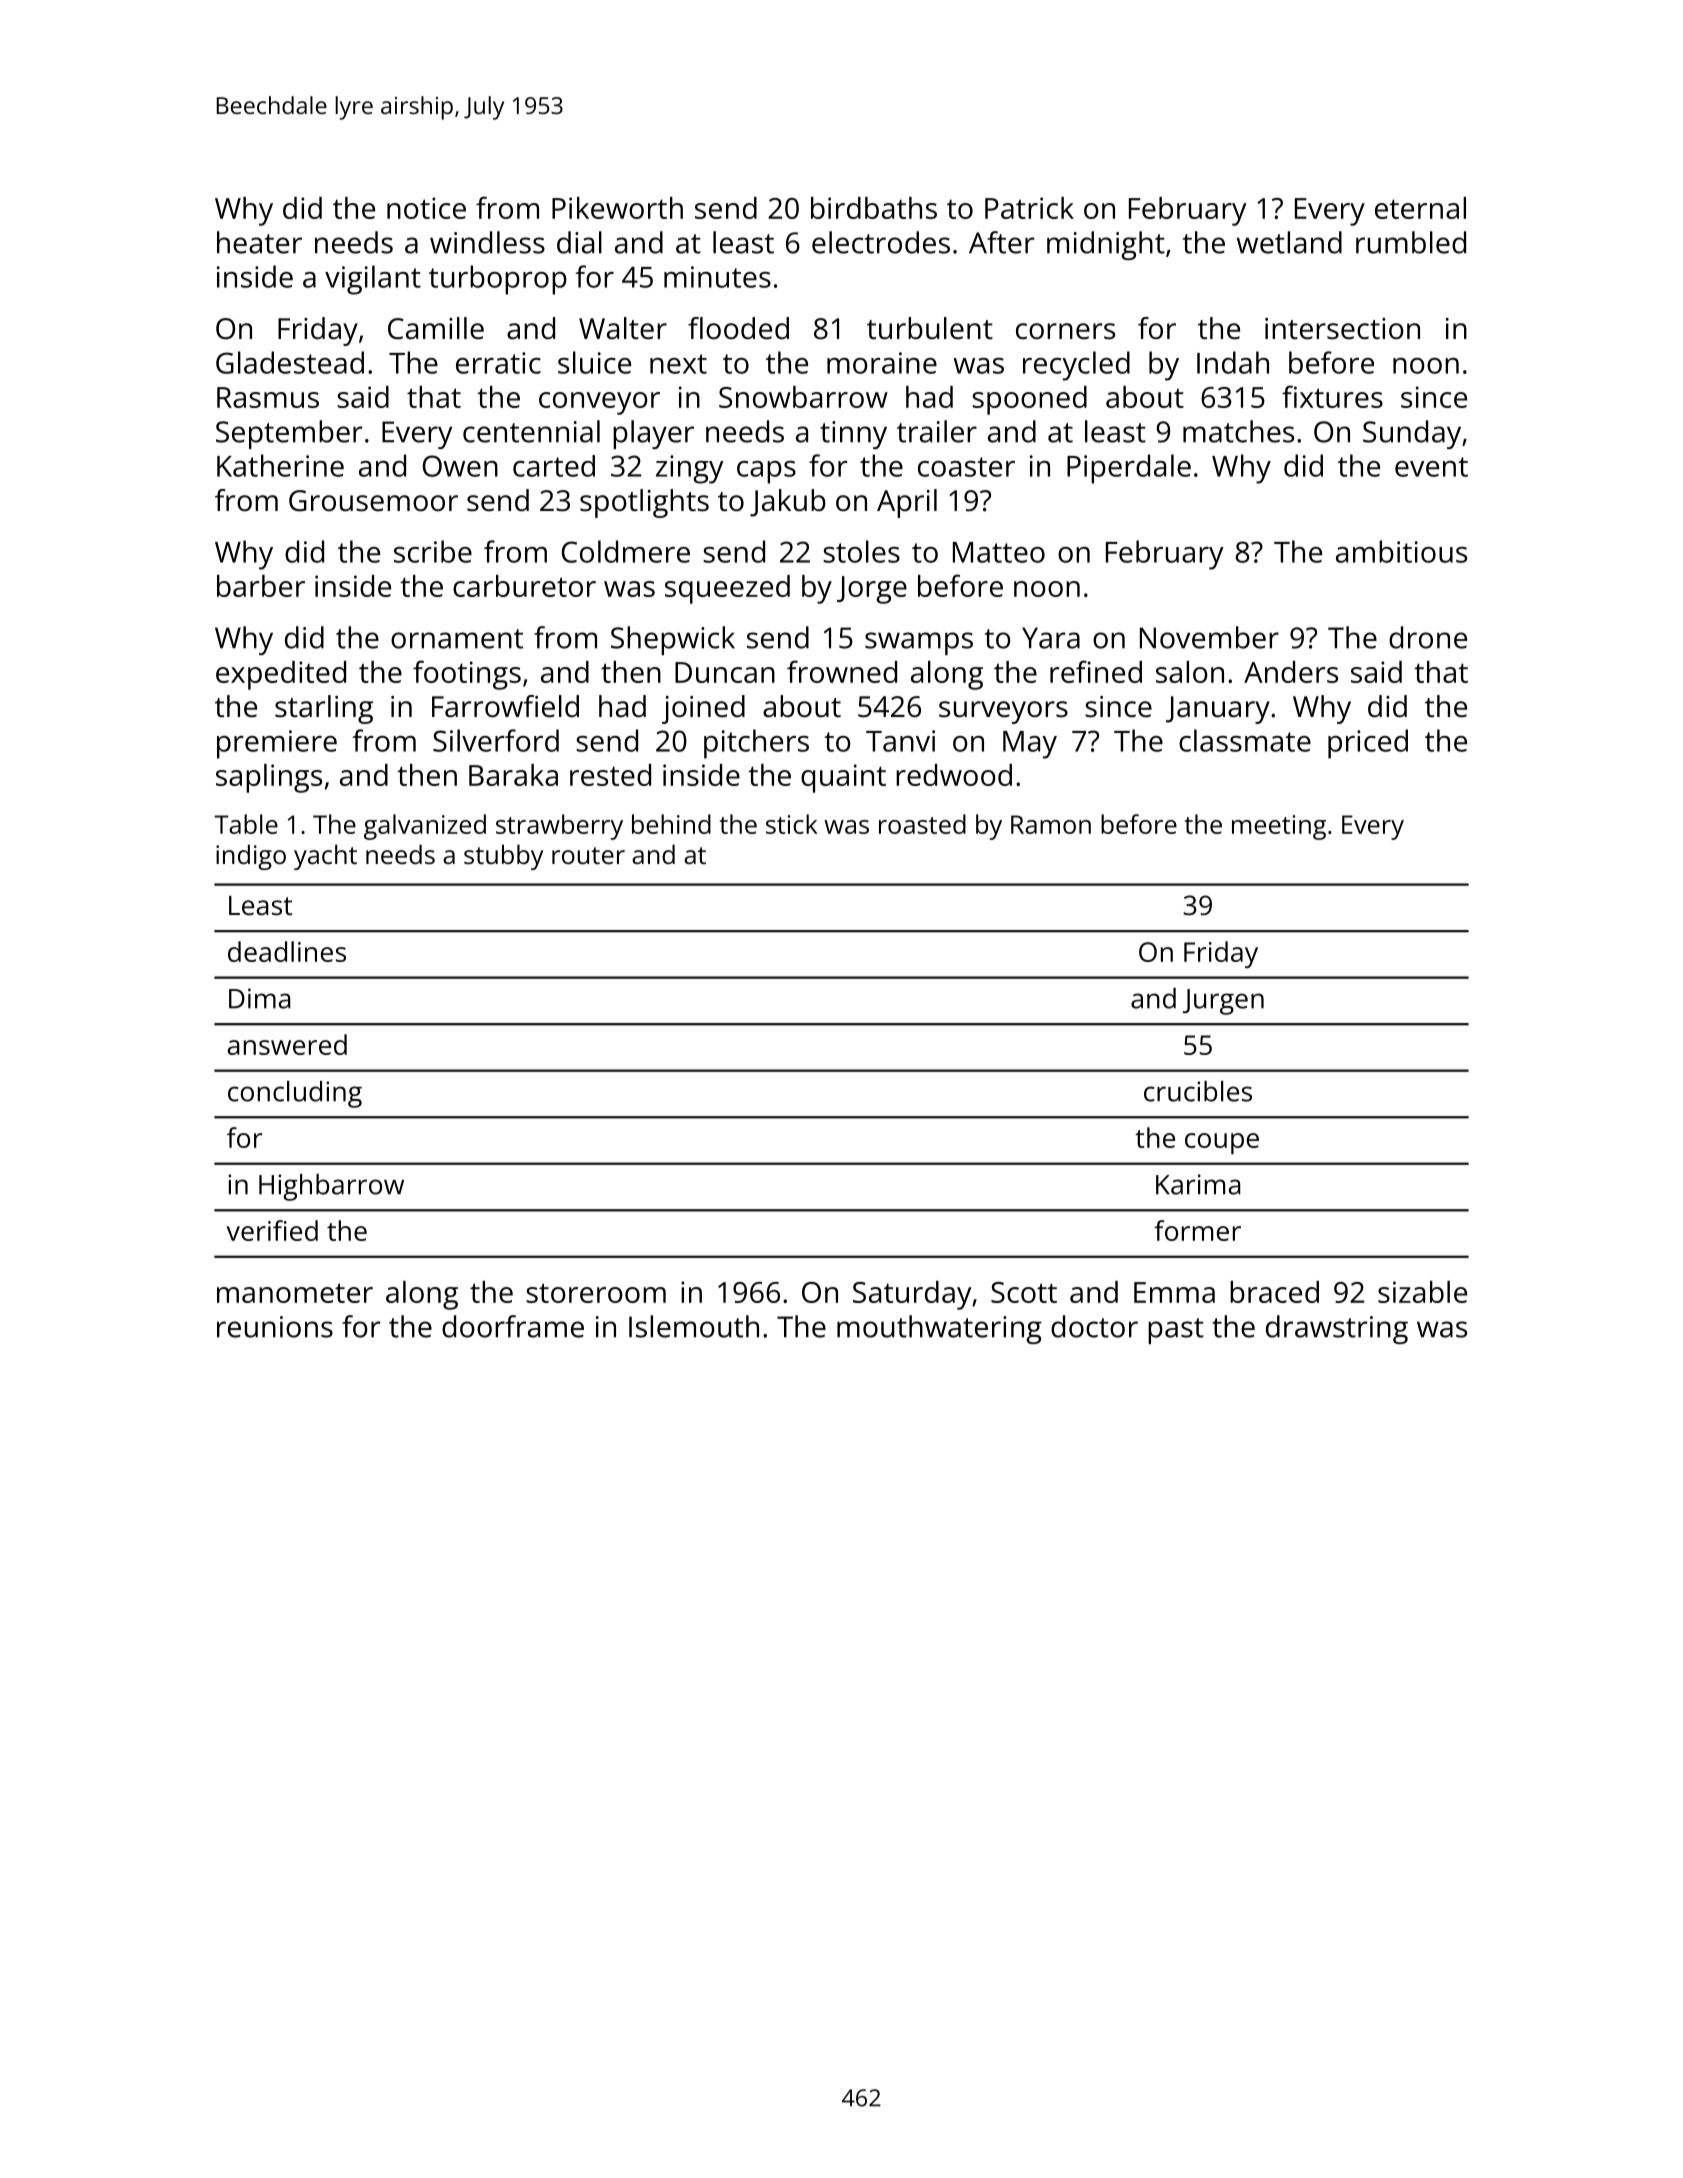 The height and width of the screenshot is (2178, 1683). I want to click on surveyors, so click(1003, 712).
